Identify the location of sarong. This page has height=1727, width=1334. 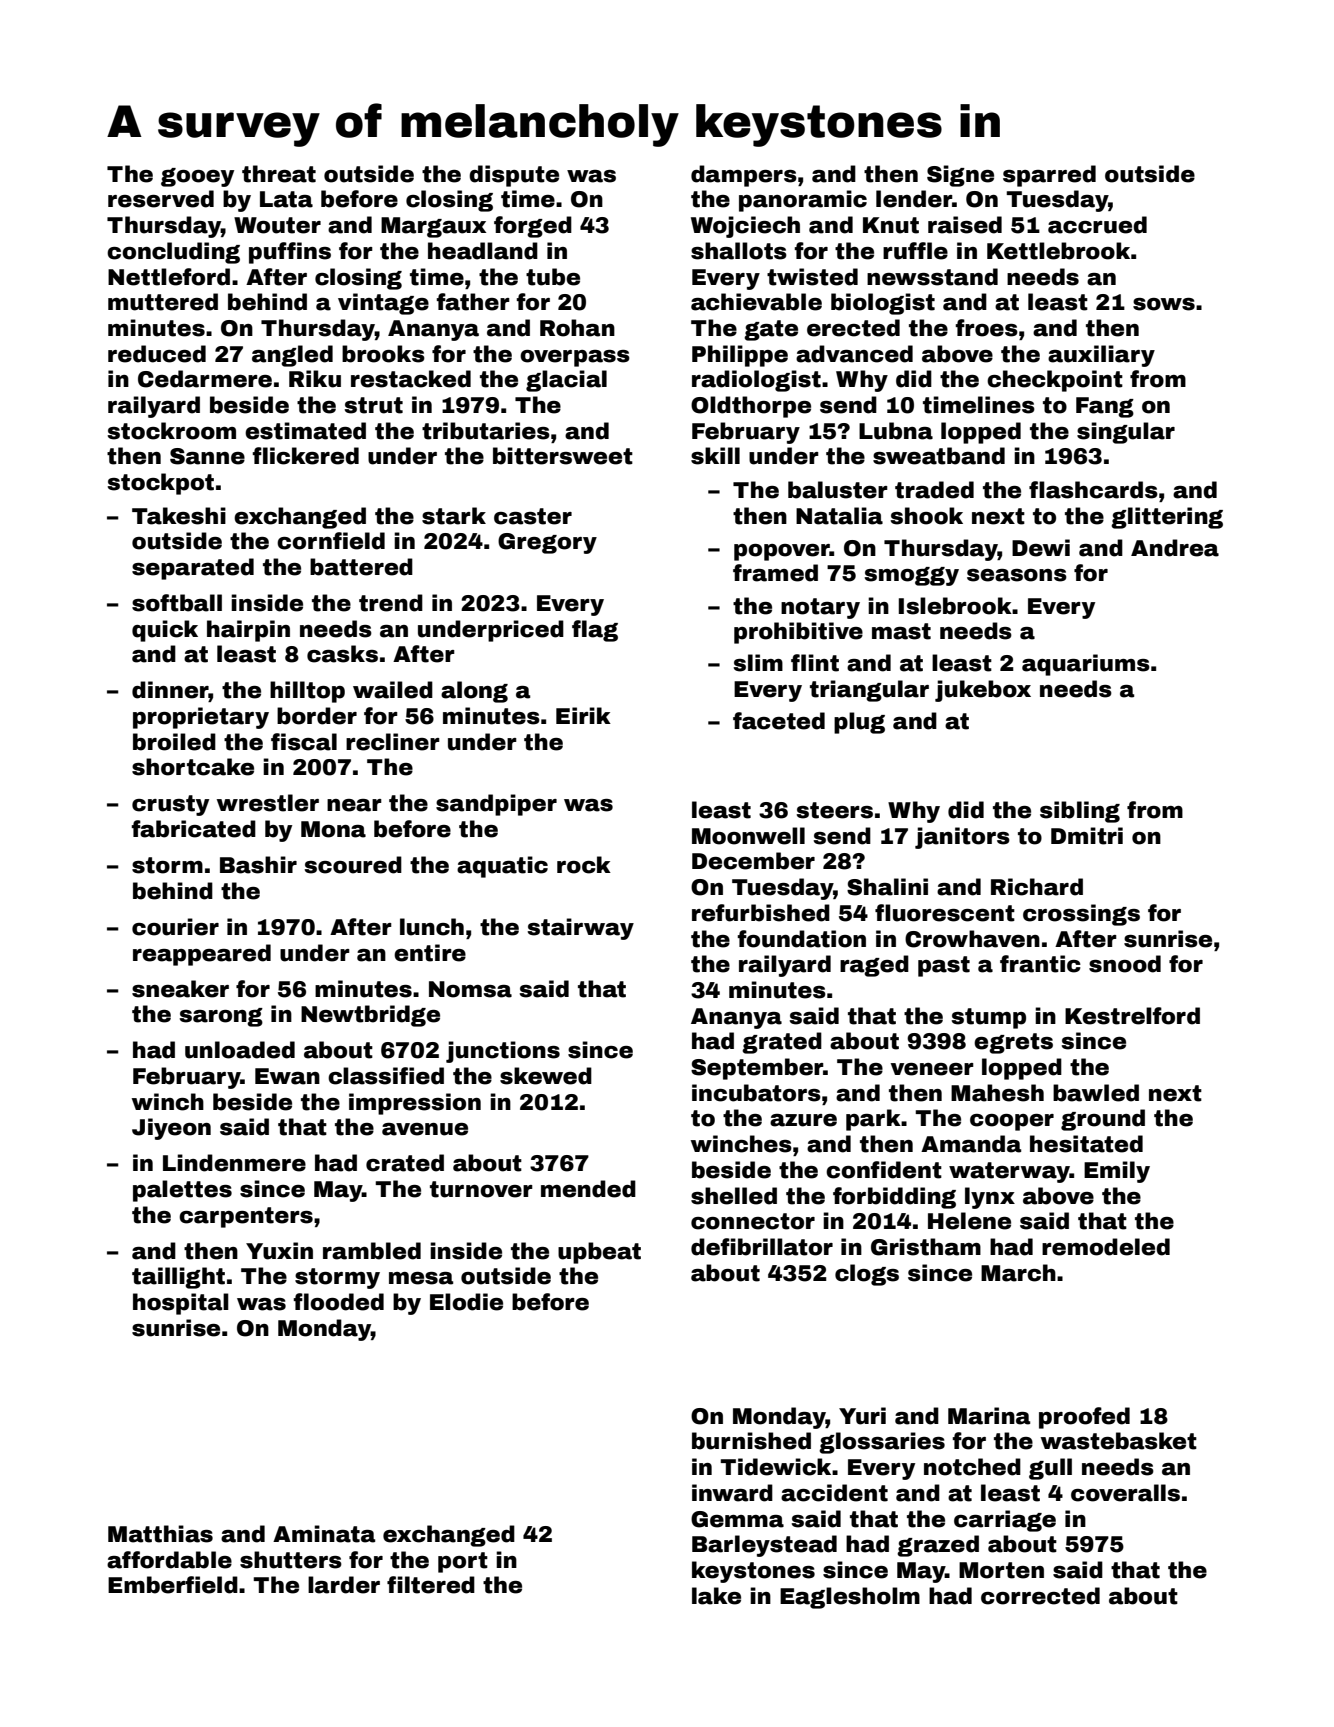
(221, 1017).
